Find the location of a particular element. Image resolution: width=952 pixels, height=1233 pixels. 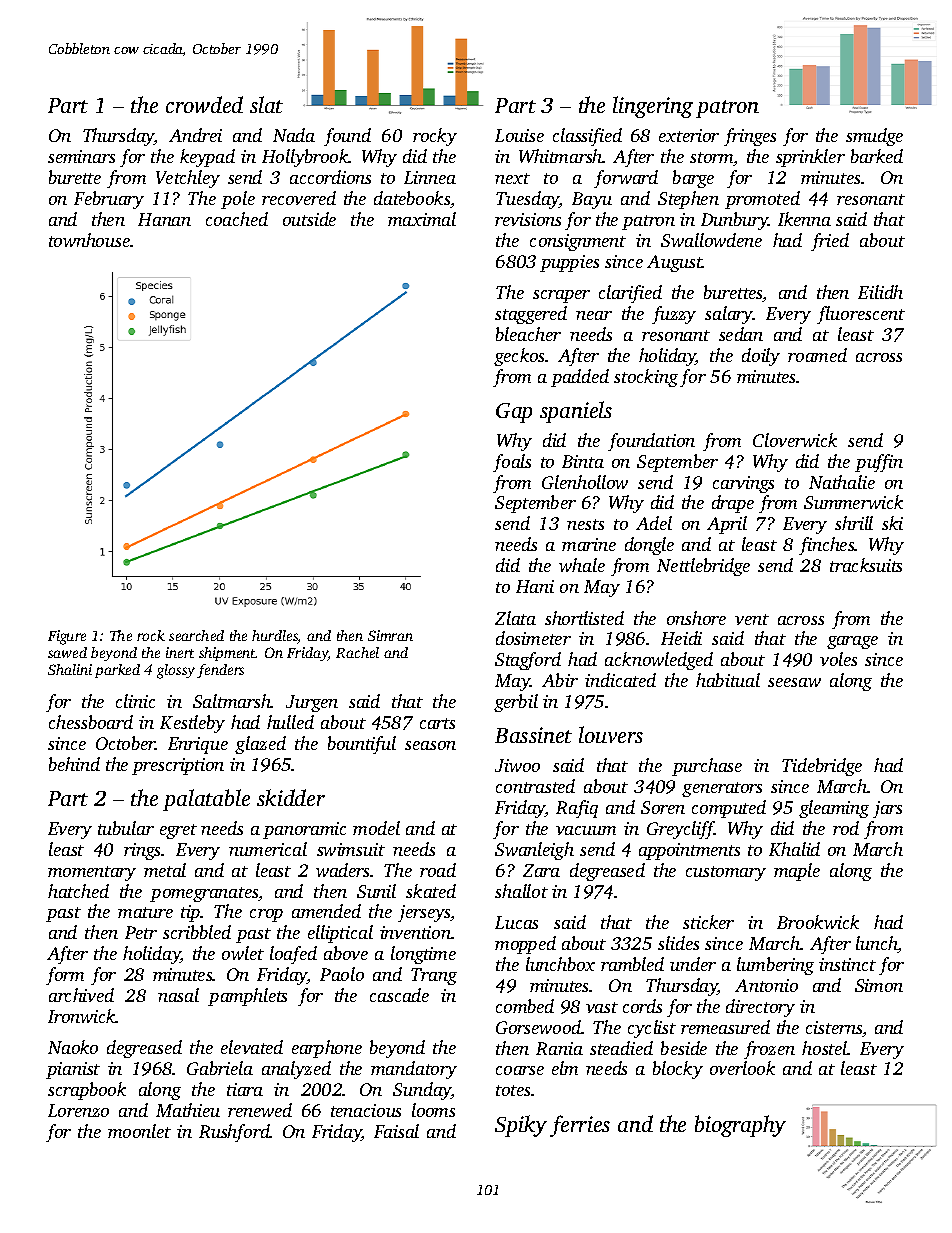

sawed is located at coordinates (67, 652).
